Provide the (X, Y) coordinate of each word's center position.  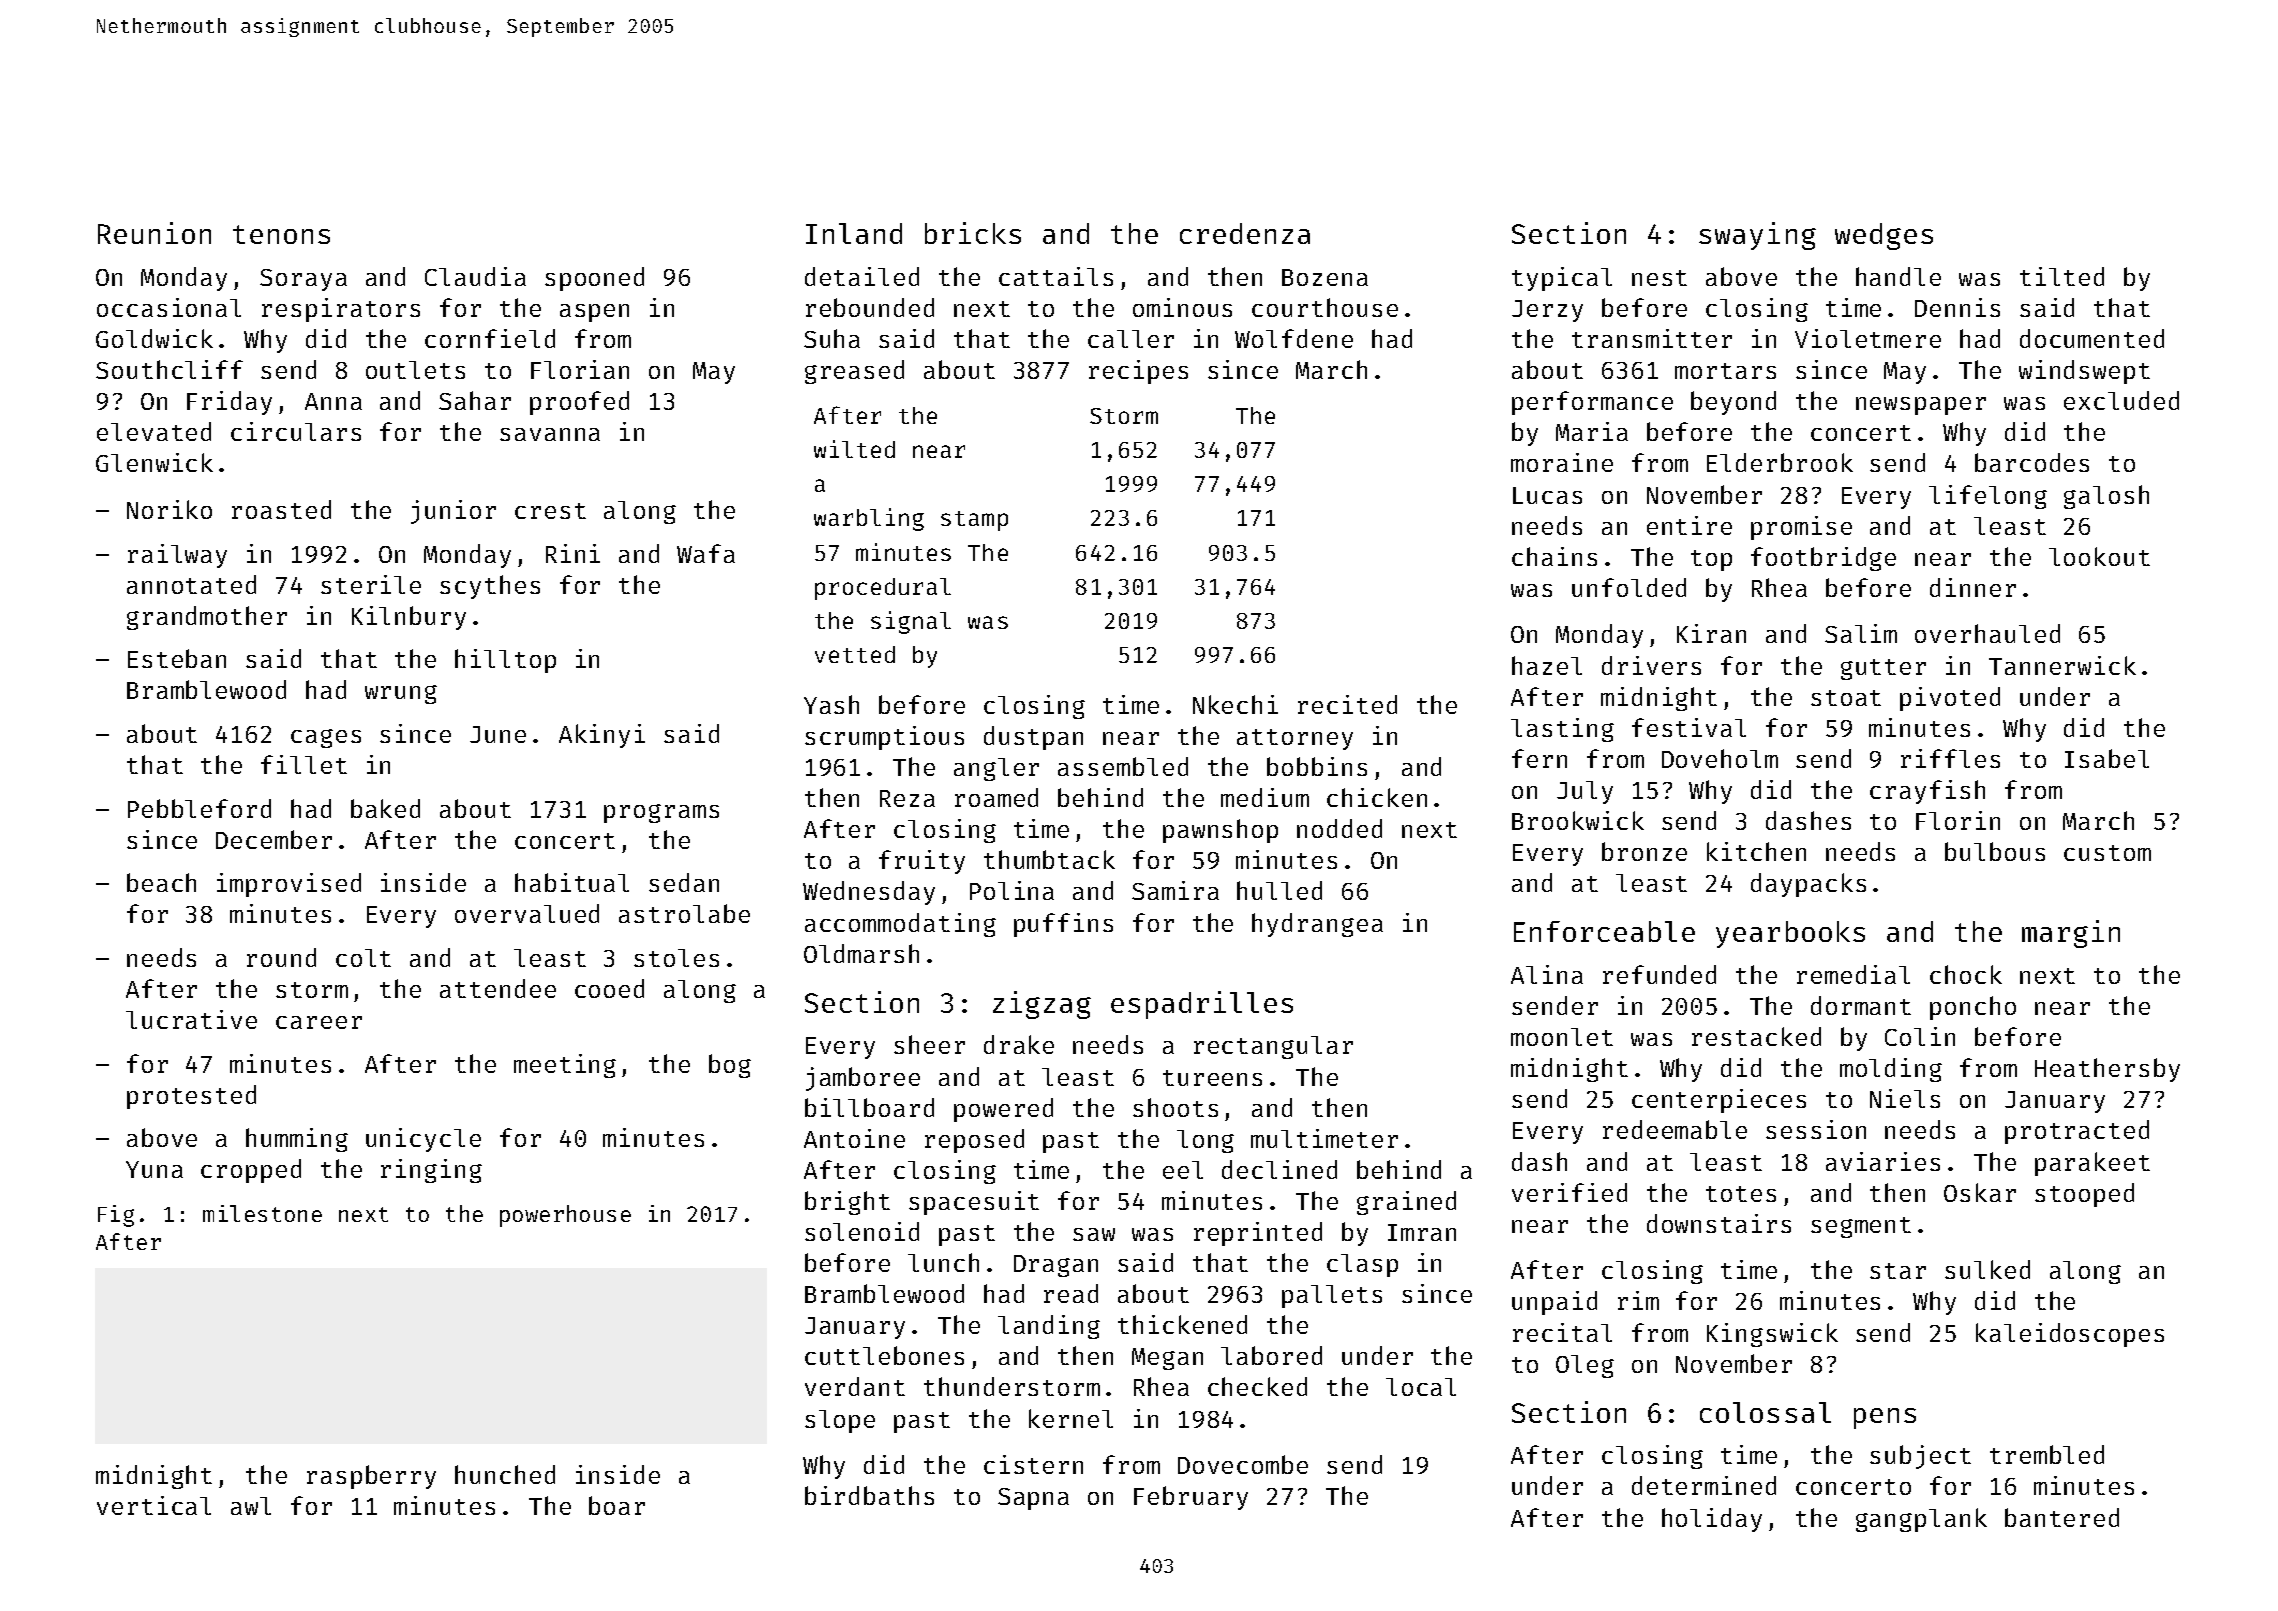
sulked (1987, 1269)
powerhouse (565, 1216)
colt (363, 958)
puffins (1063, 925)
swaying (1757, 236)
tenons (281, 234)
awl (251, 1506)
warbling (869, 519)
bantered (2062, 1517)
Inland (854, 233)
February (1191, 1498)
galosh (2106, 497)
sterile (371, 584)
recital (1562, 1332)
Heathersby (2107, 1070)
